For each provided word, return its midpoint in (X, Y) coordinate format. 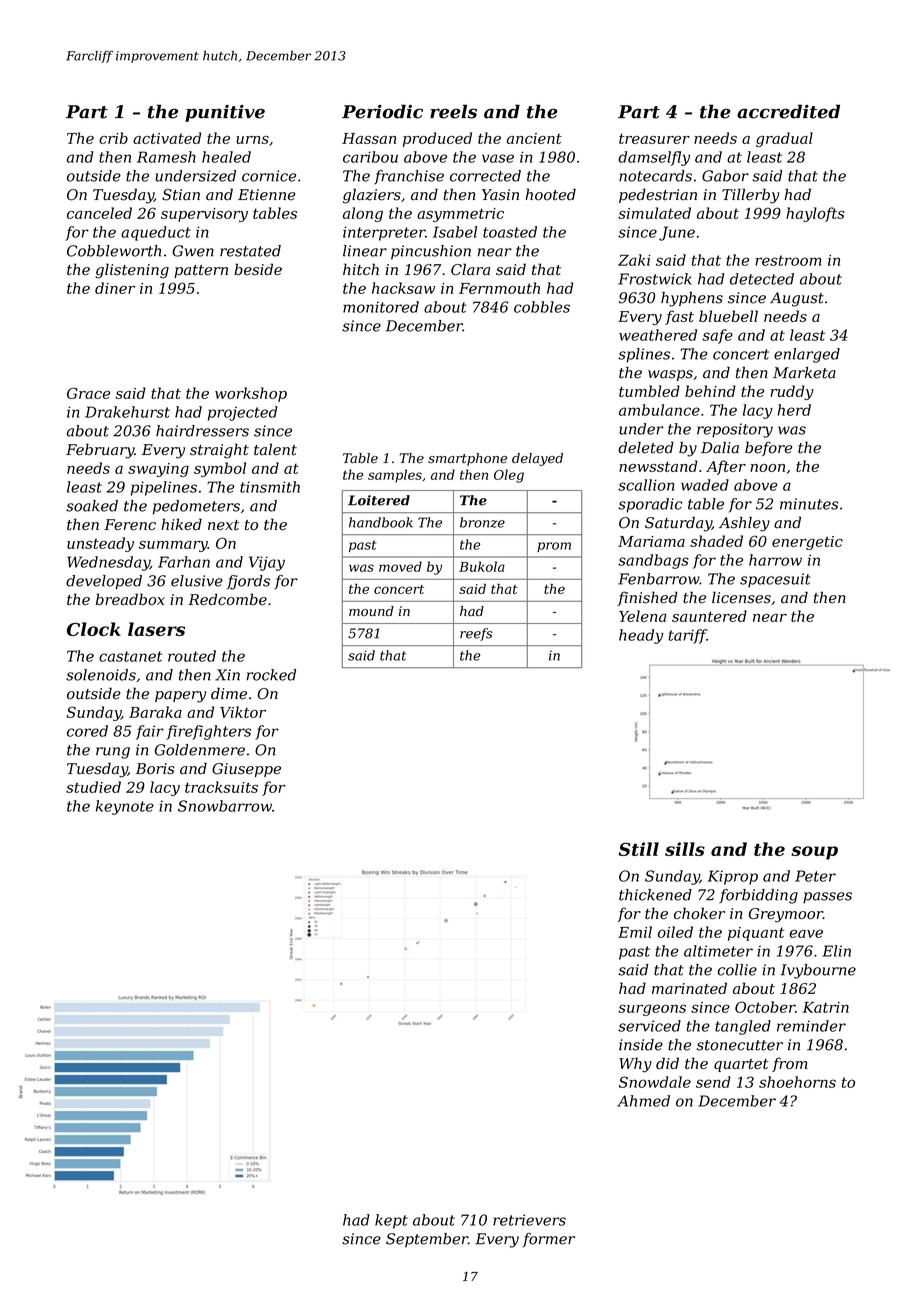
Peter (815, 876)
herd (794, 410)
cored (87, 731)
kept (391, 1221)
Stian (181, 195)
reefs (476, 634)
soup (814, 853)
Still (638, 849)
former (548, 1240)
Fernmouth (499, 288)
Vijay (267, 563)
